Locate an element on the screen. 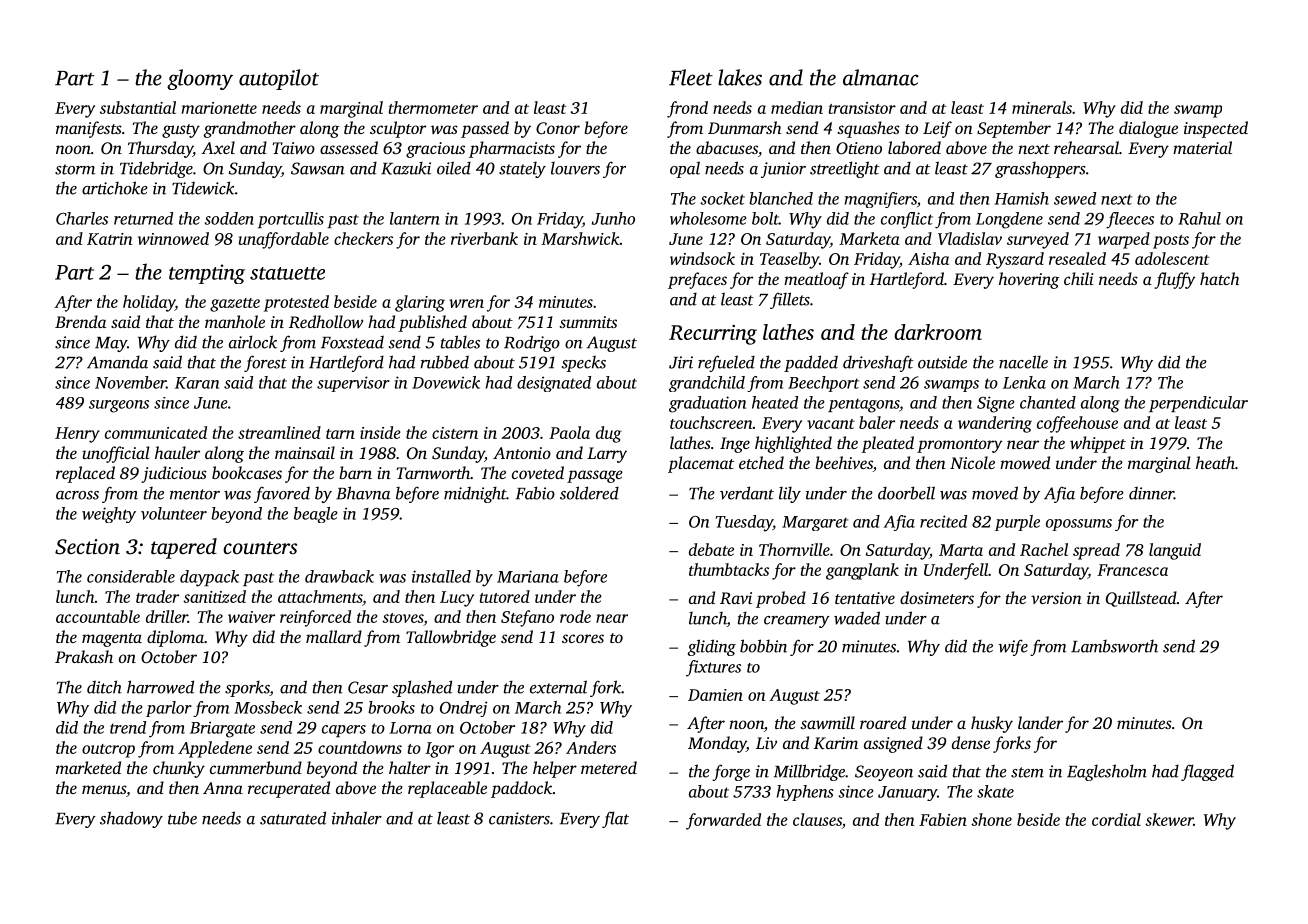 The image size is (1308, 924). scores is located at coordinates (583, 638).
